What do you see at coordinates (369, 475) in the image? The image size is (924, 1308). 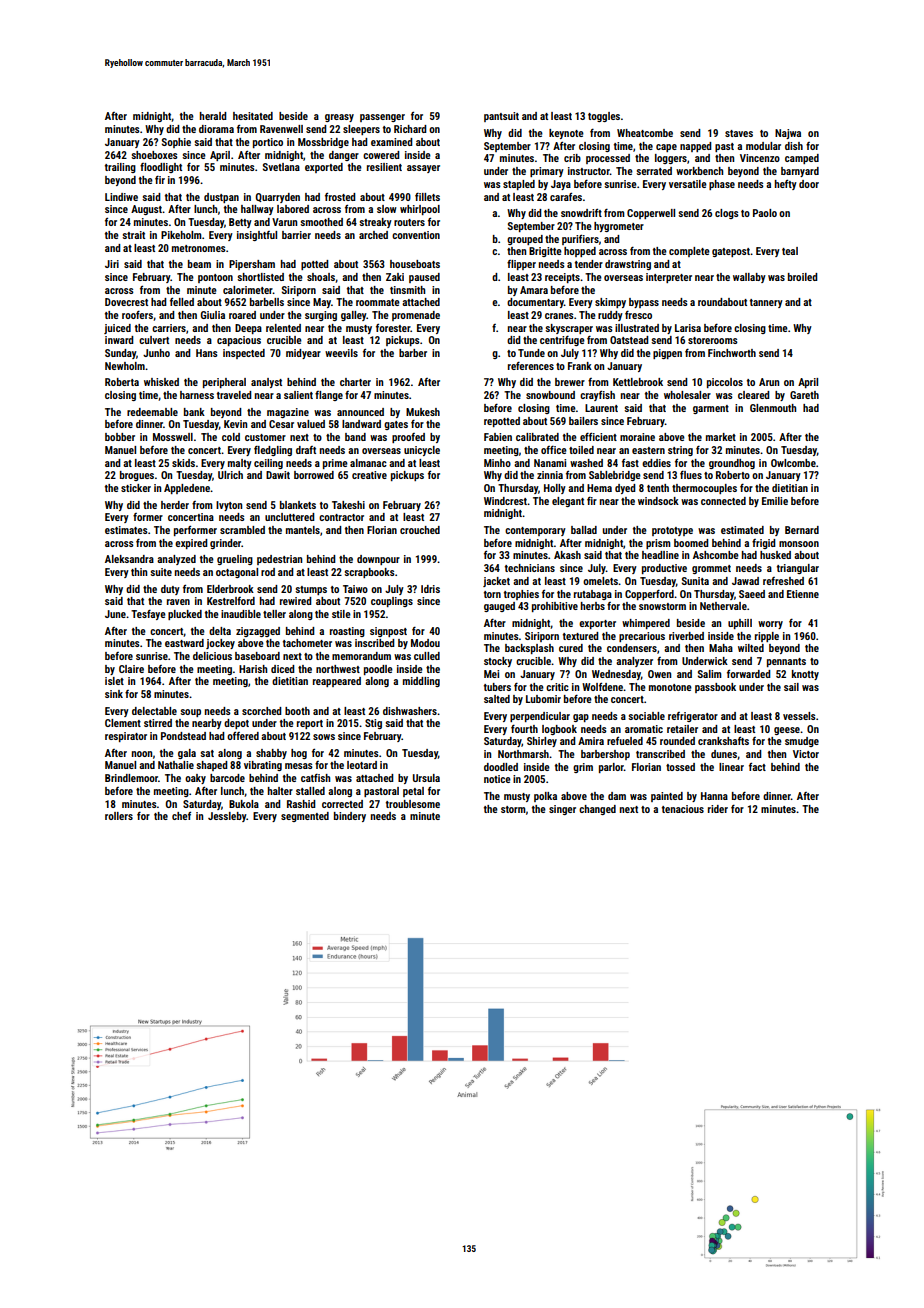 I see `creative` at bounding box center [369, 475].
